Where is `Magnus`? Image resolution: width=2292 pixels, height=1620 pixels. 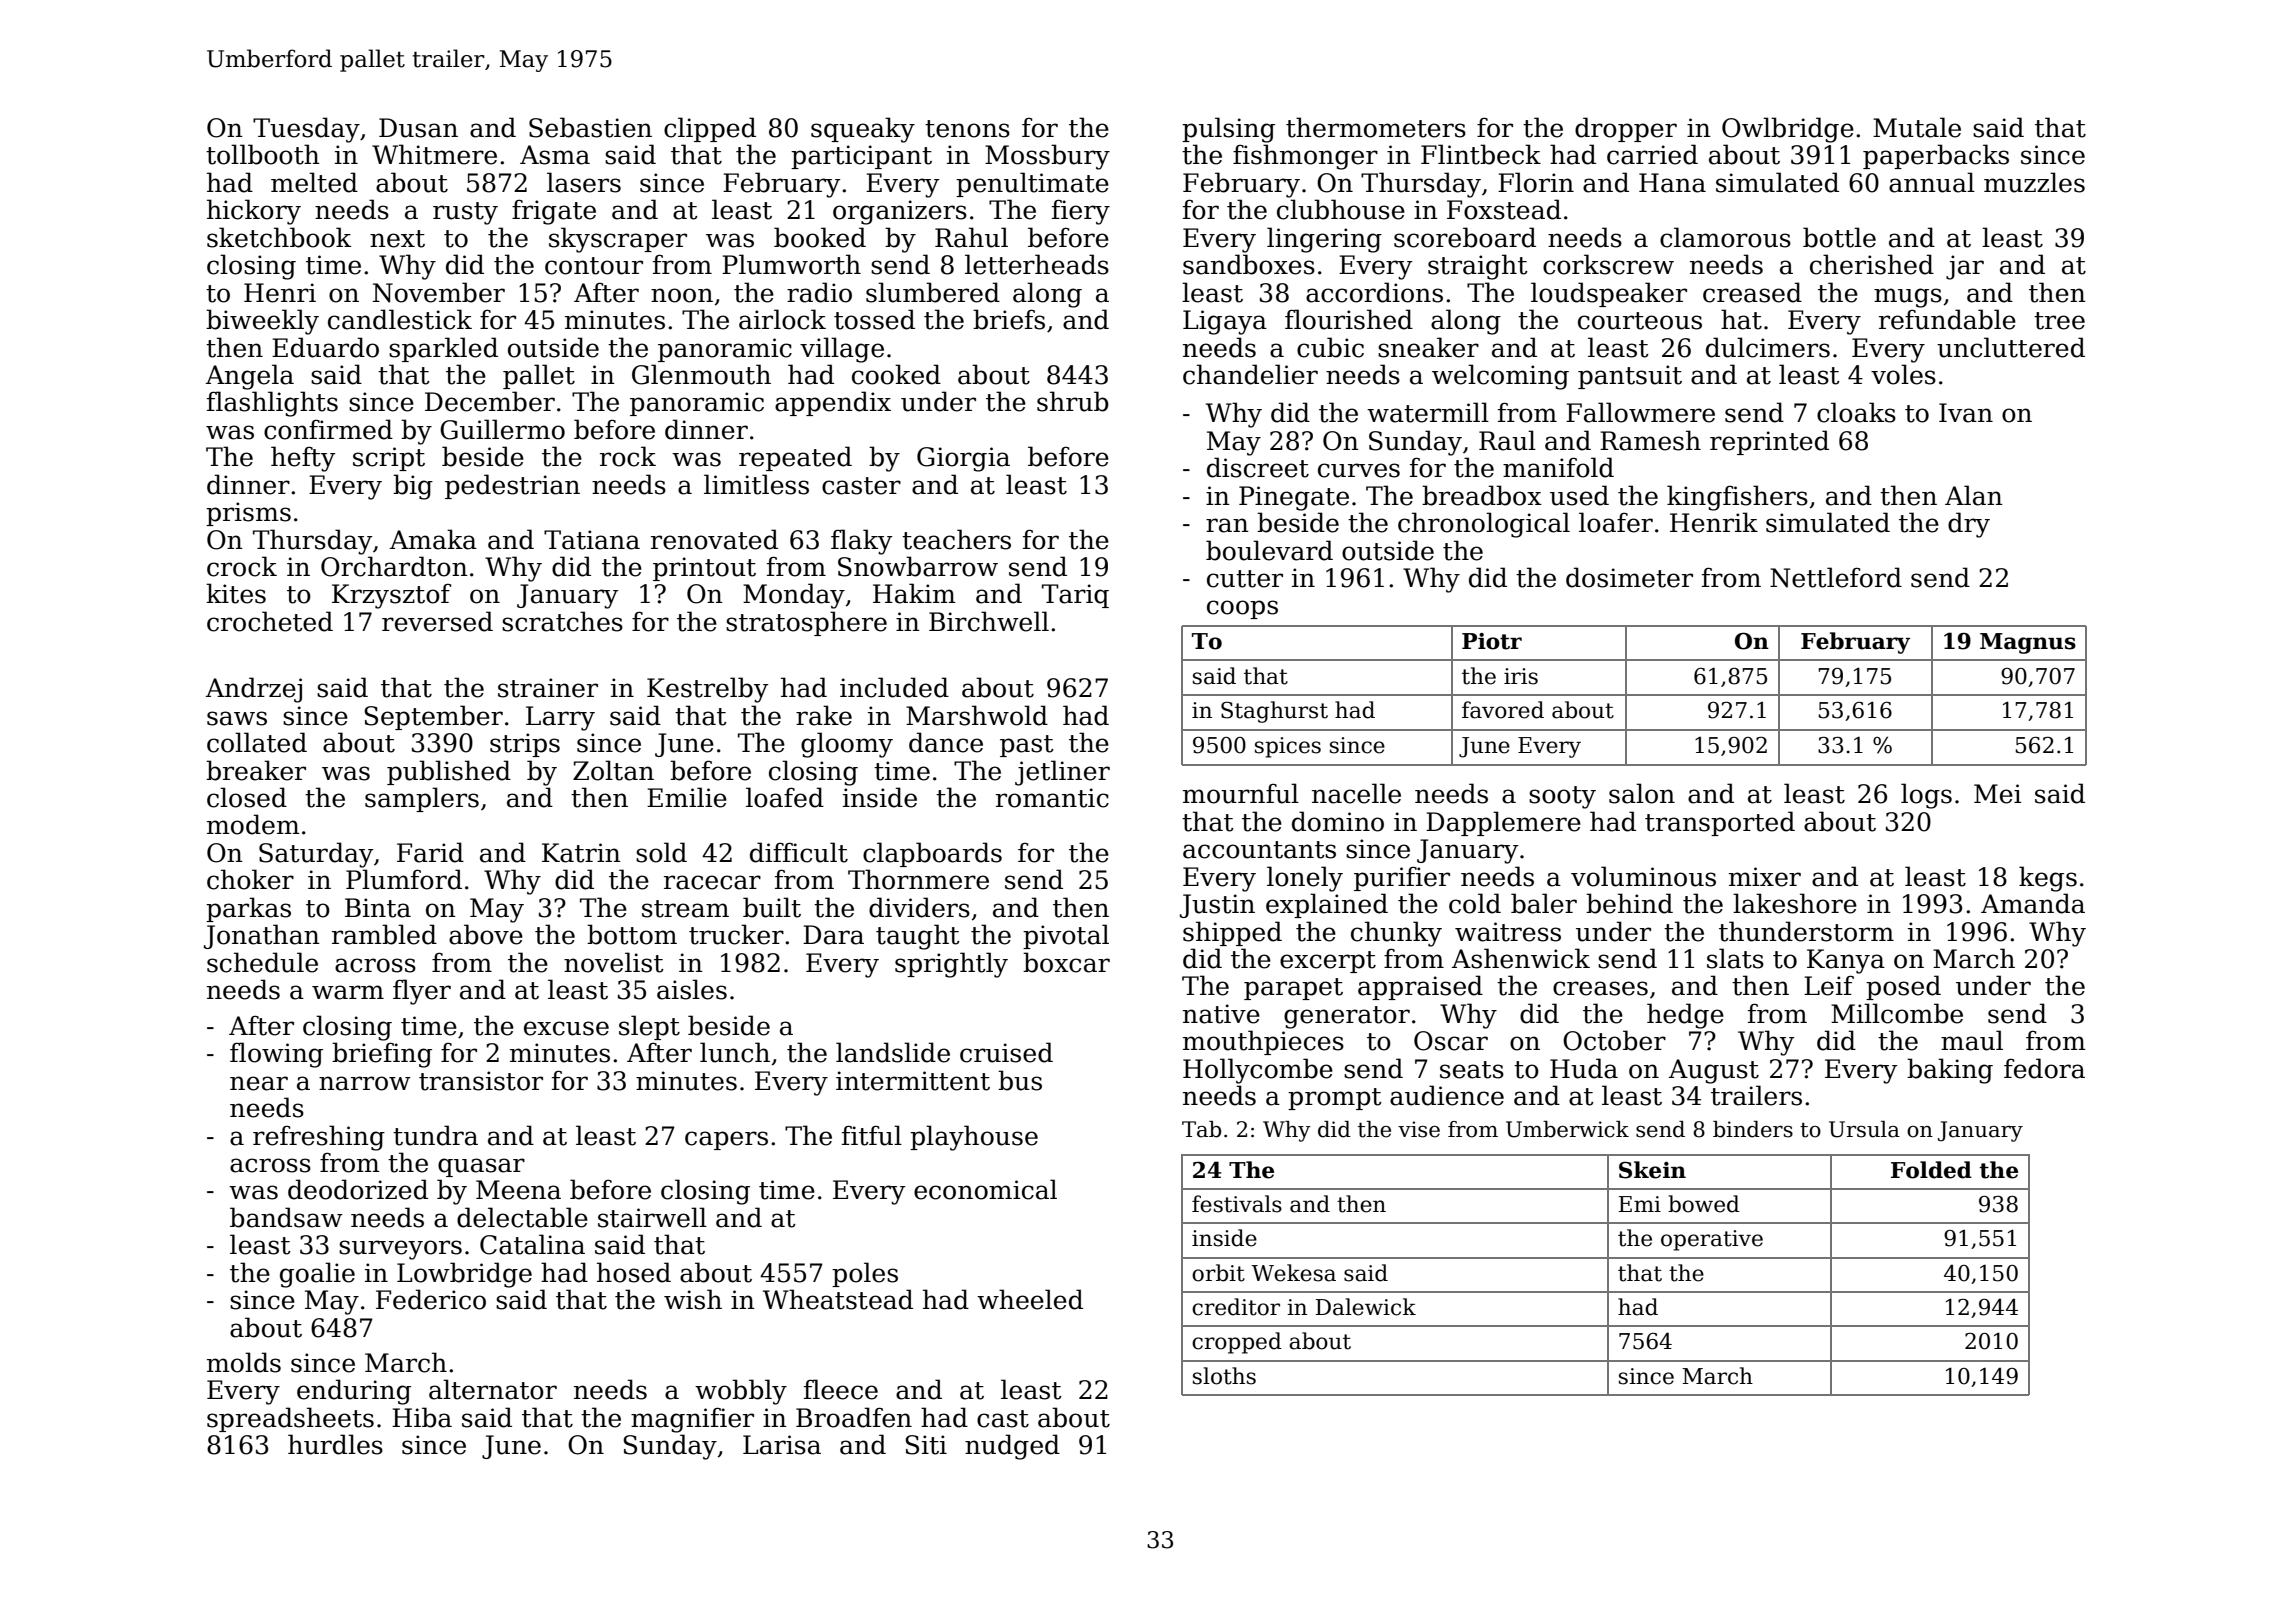
Magnus is located at coordinates (2028, 643).
